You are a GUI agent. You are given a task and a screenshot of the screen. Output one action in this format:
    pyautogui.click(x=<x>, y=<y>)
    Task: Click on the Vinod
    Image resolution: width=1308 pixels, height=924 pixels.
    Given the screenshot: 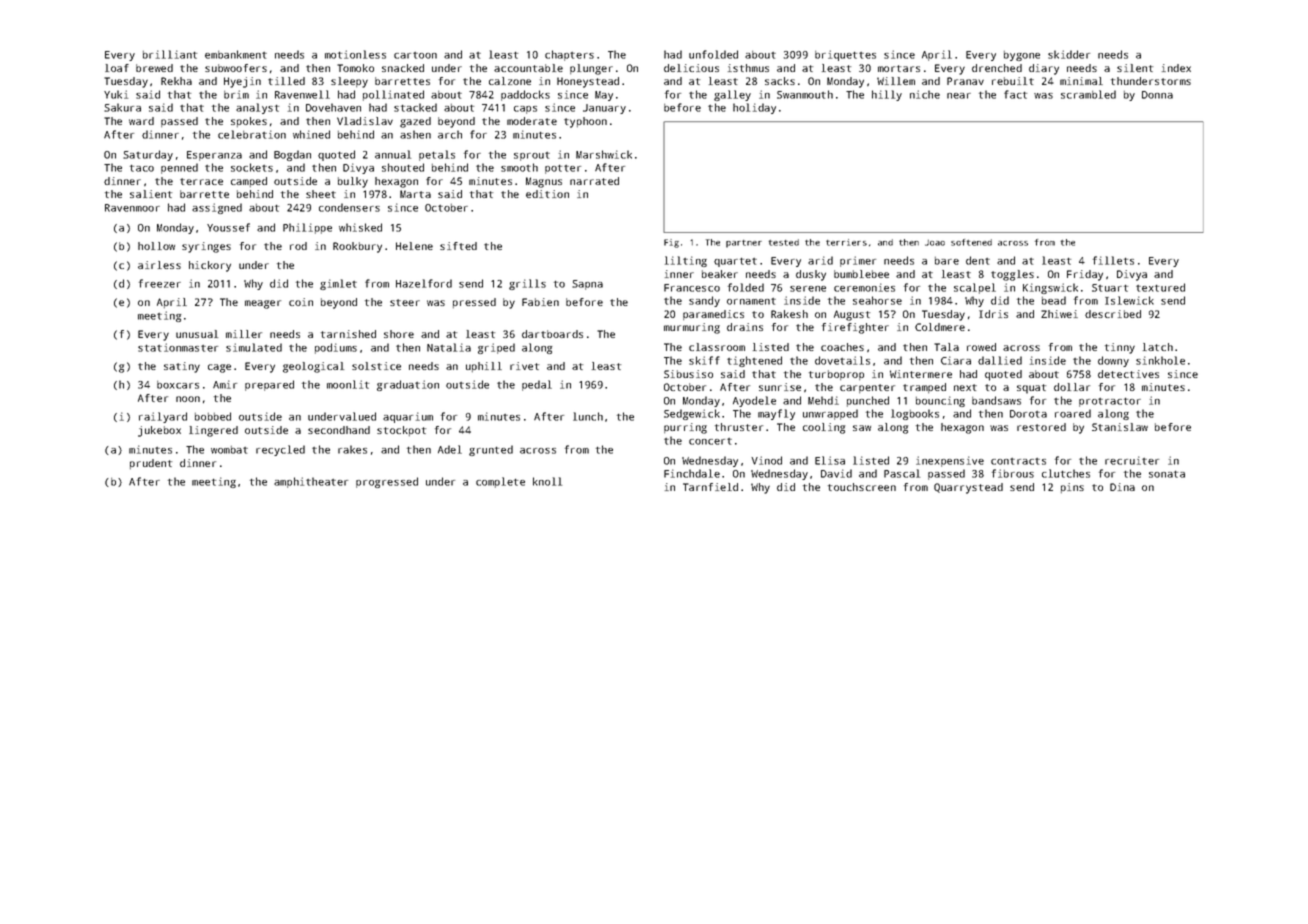 What is the action you would take?
    pyautogui.click(x=766, y=460)
